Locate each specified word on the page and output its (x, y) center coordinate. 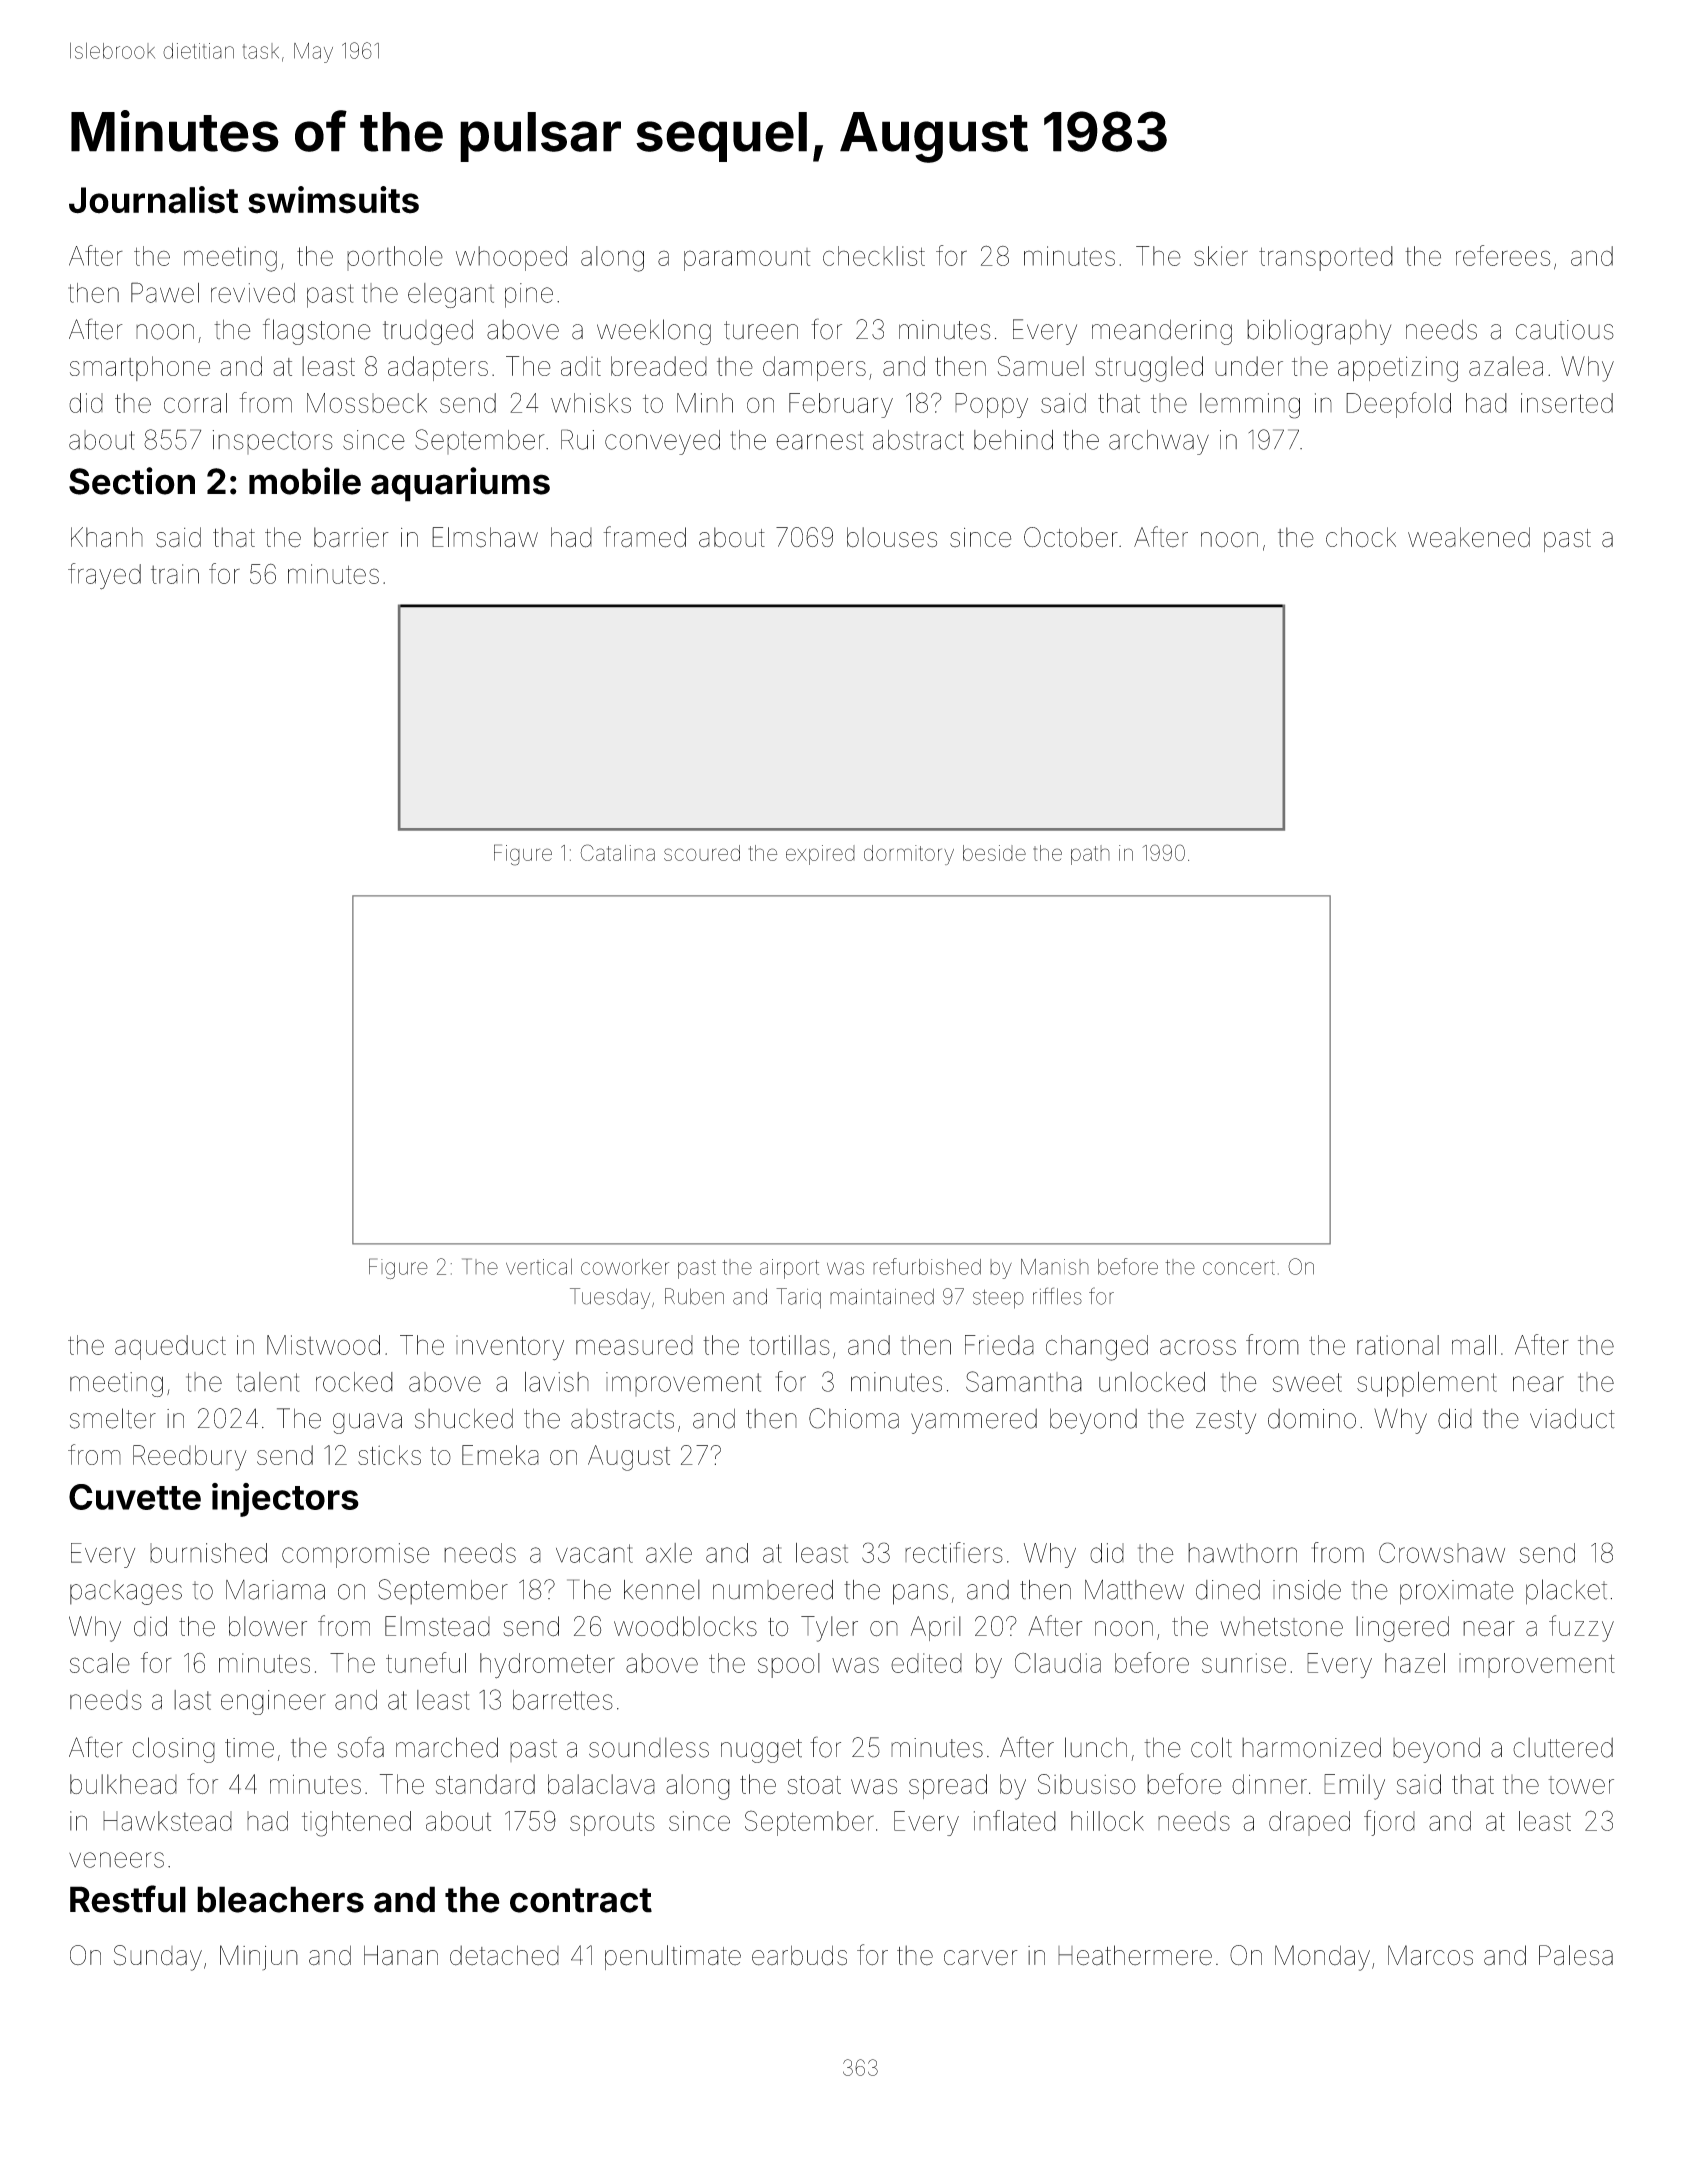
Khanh (107, 537)
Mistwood (323, 1345)
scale (100, 1663)
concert (1239, 1267)
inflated (1015, 1820)
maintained (882, 1296)
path (1090, 855)
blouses (892, 537)
